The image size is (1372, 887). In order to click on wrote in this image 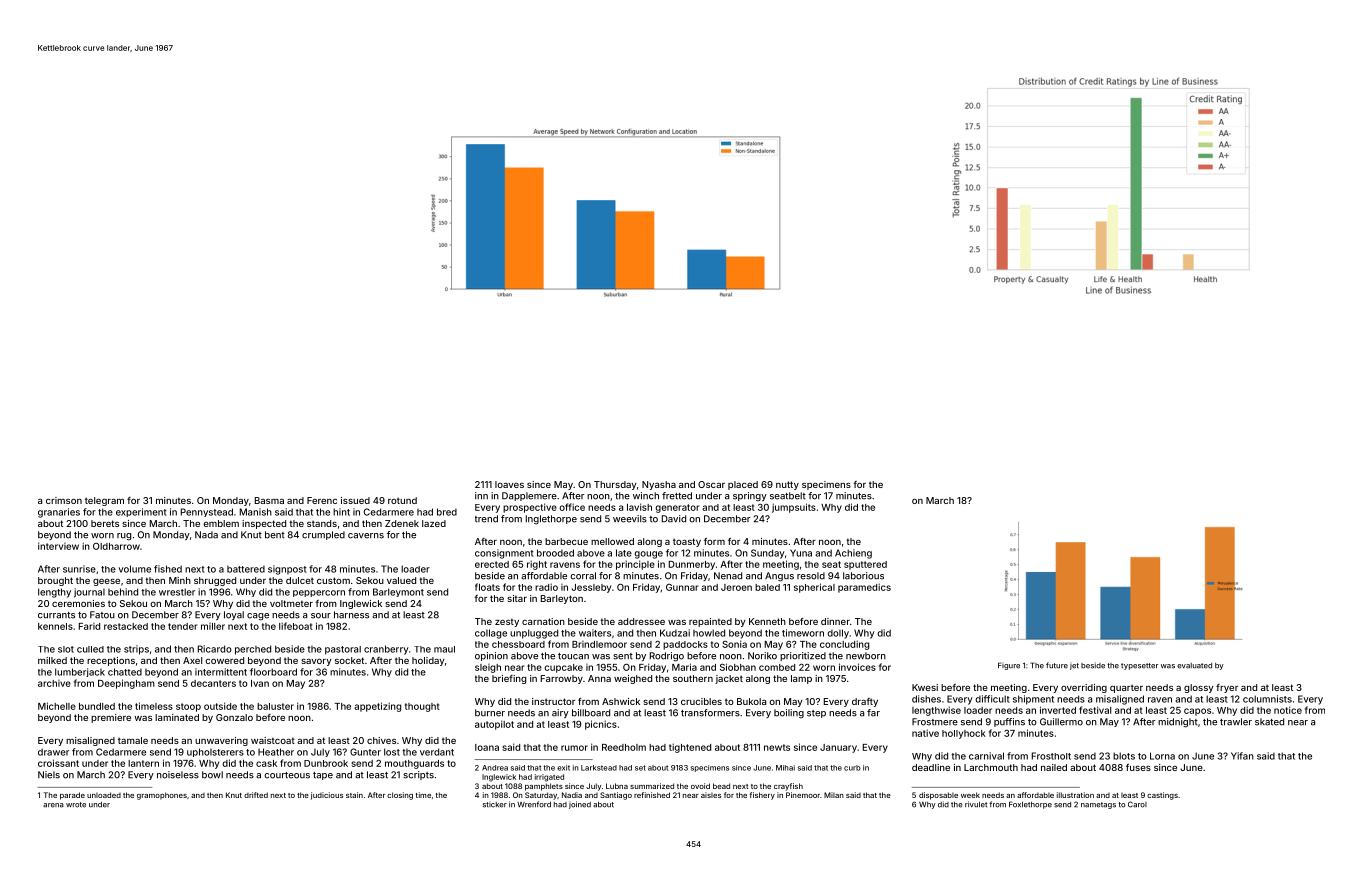, I will do `click(76, 805)`.
